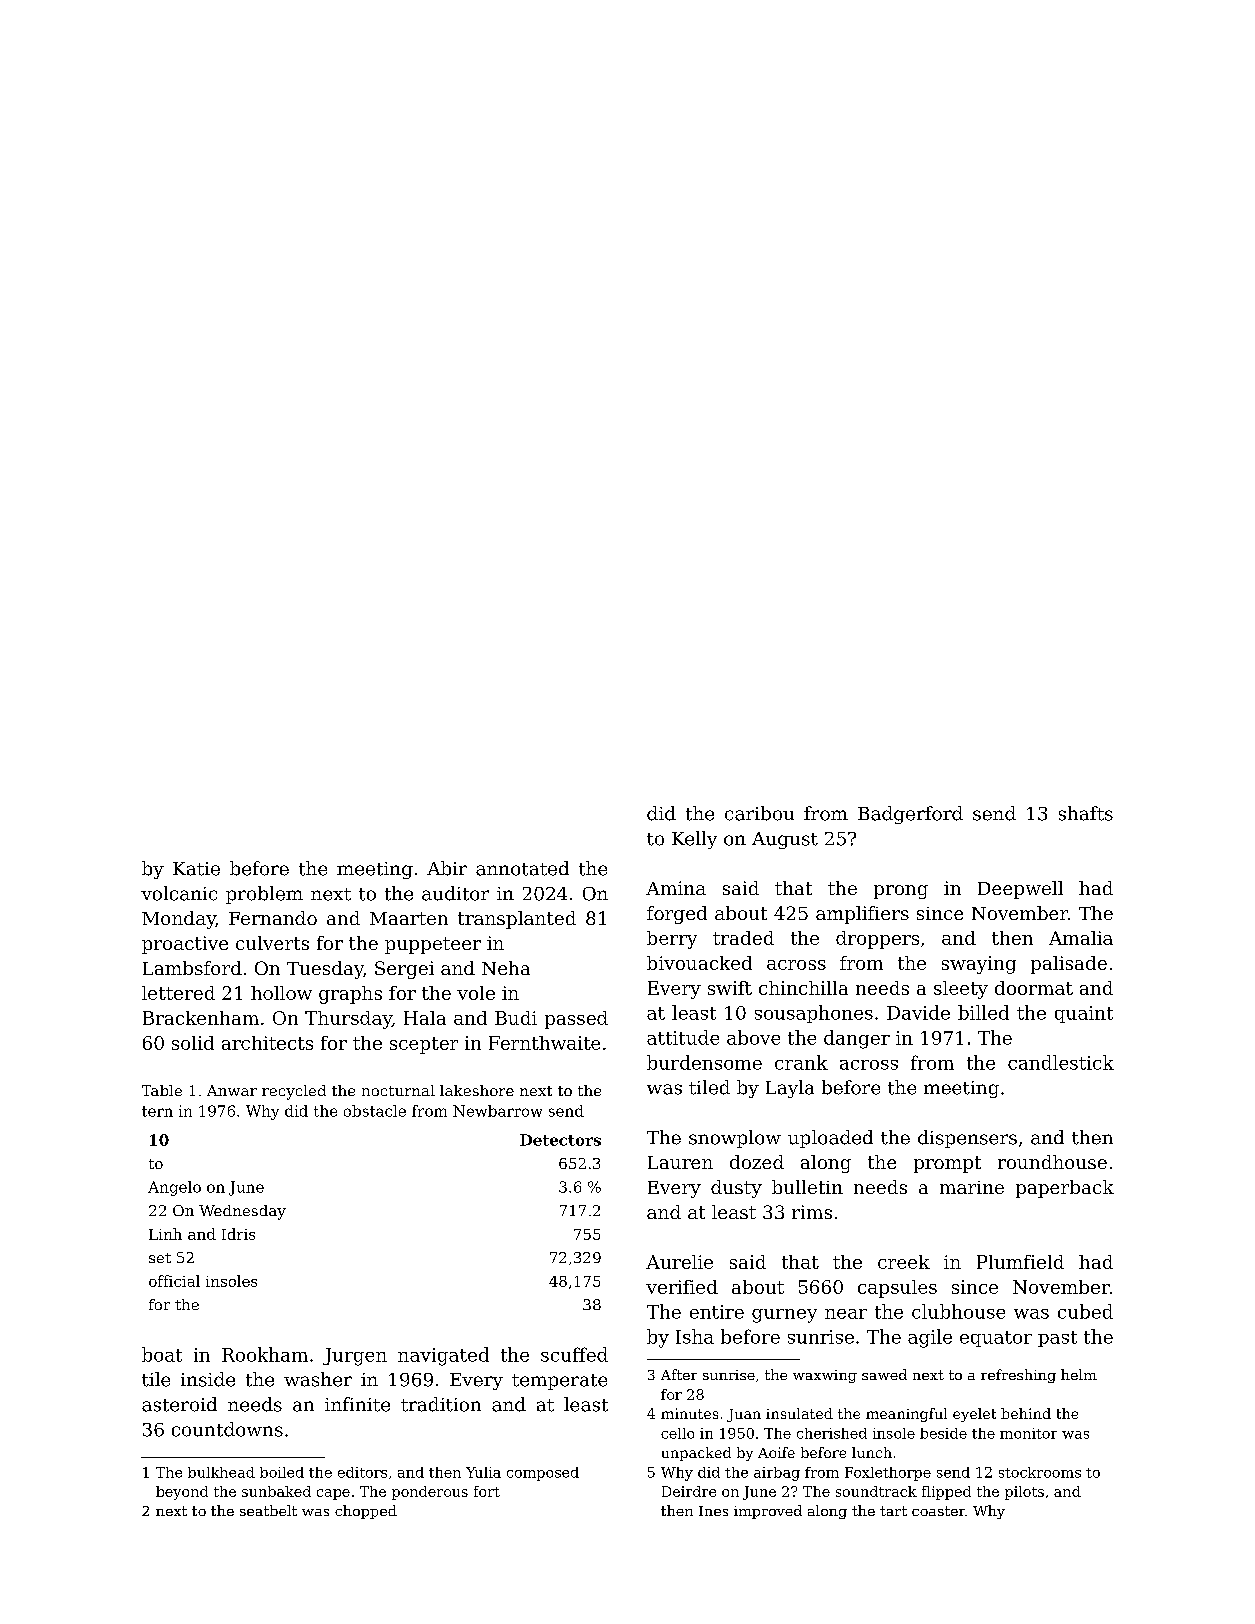  What do you see at coordinates (1069, 965) in the screenshot?
I see `palisade` at bounding box center [1069, 965].
